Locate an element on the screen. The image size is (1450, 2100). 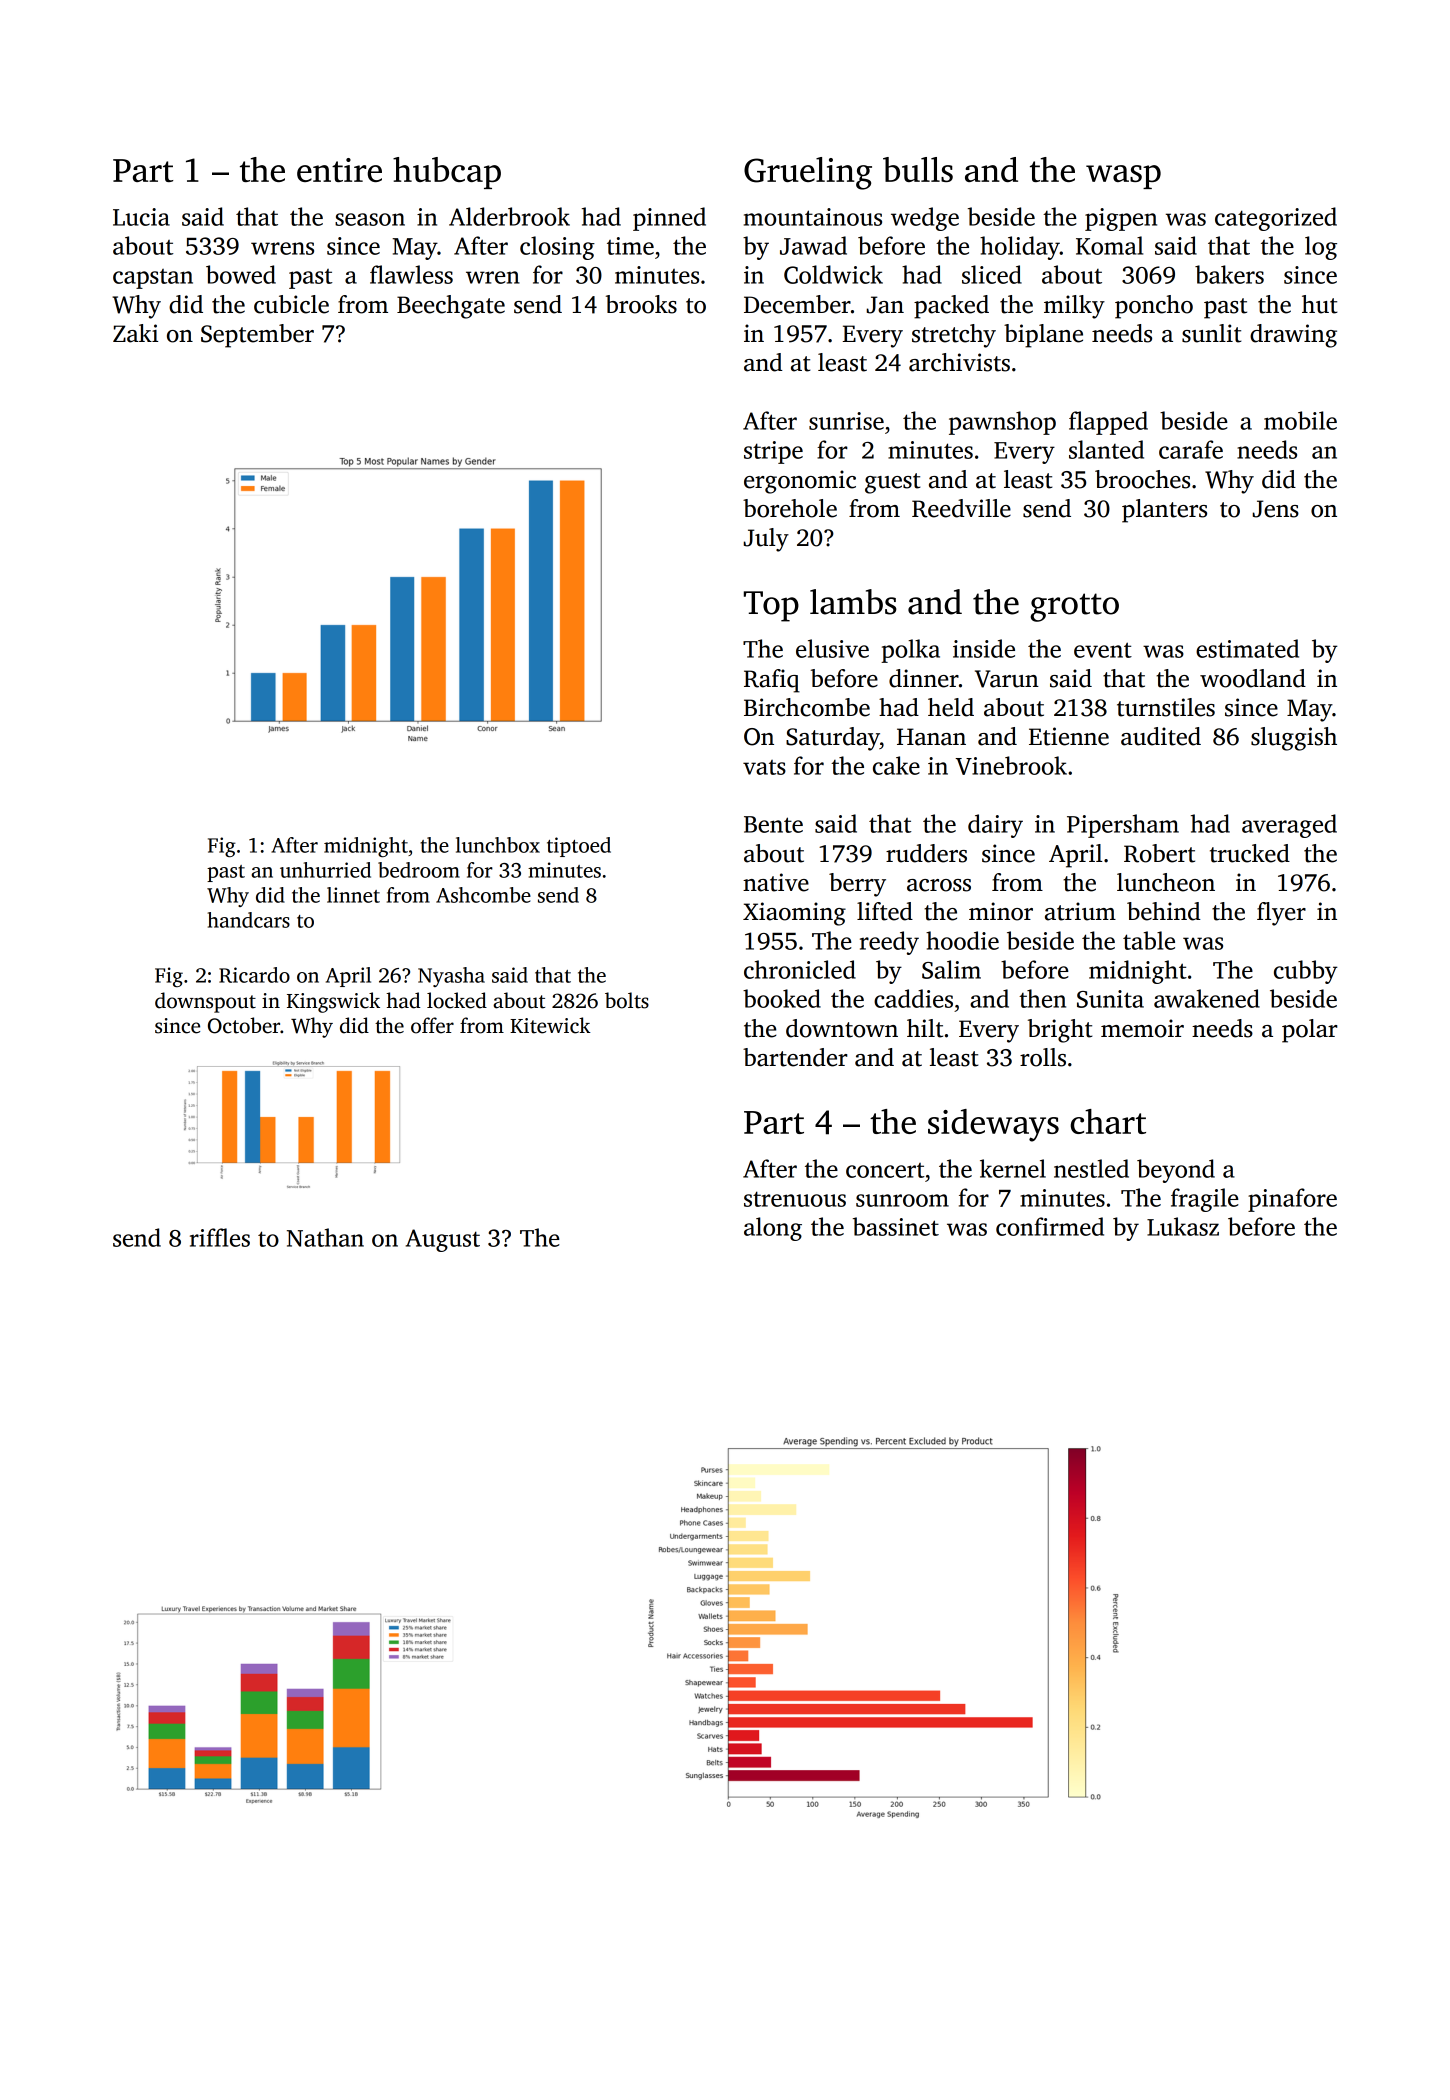
riffles is located at coordinates (220, 1237).
